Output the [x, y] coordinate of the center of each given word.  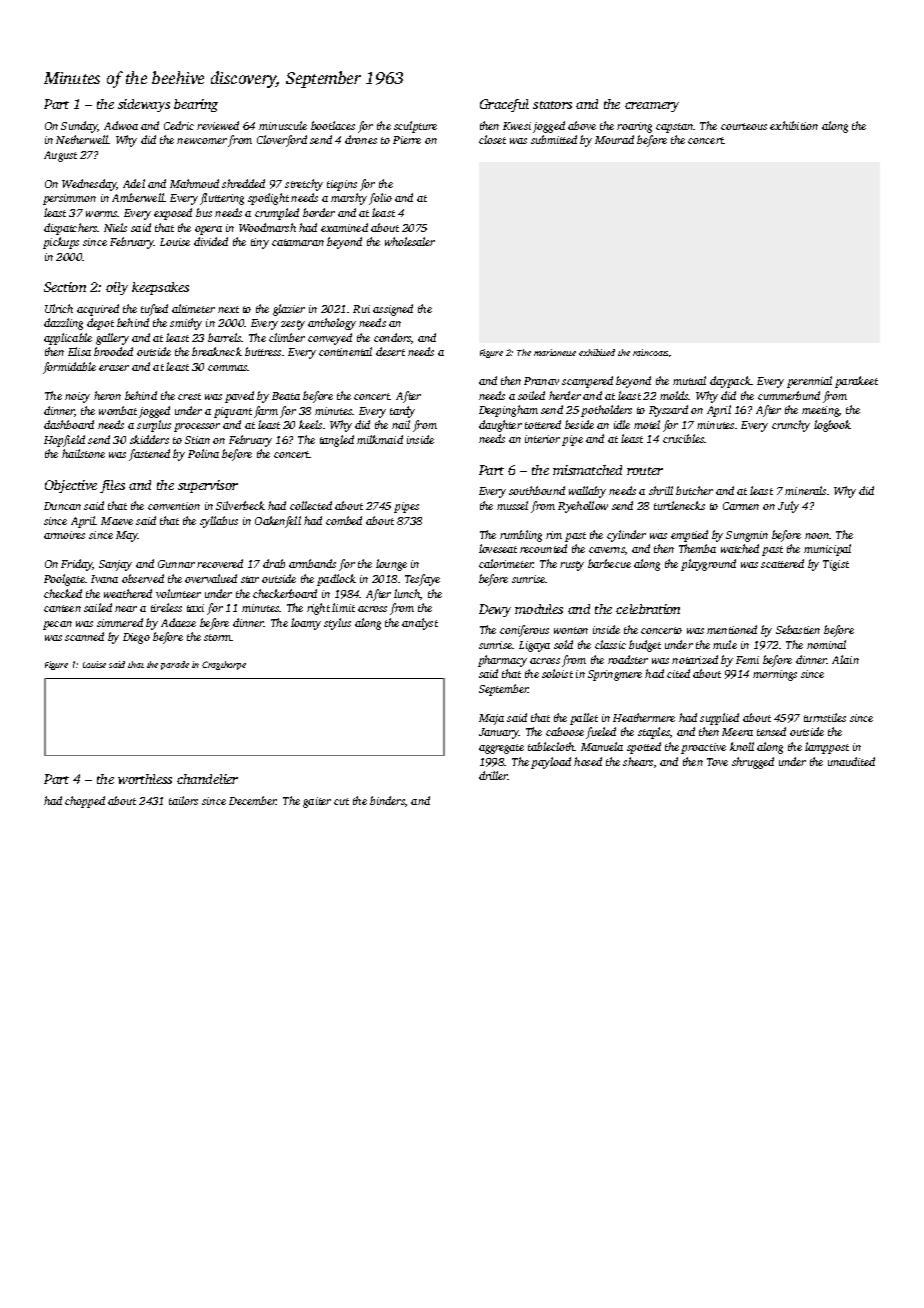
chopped [85, 802]
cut [341, 801]
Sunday [79, 127]
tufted [154, 310]
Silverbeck [240, 505]
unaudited [851, 761]
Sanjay [115, 565]
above [582, 125]
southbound [537, 490]
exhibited [597, 352]
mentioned [732, 629]
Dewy [495, 610]
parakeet [856, 382]
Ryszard [668, 411]
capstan [674, 128]
